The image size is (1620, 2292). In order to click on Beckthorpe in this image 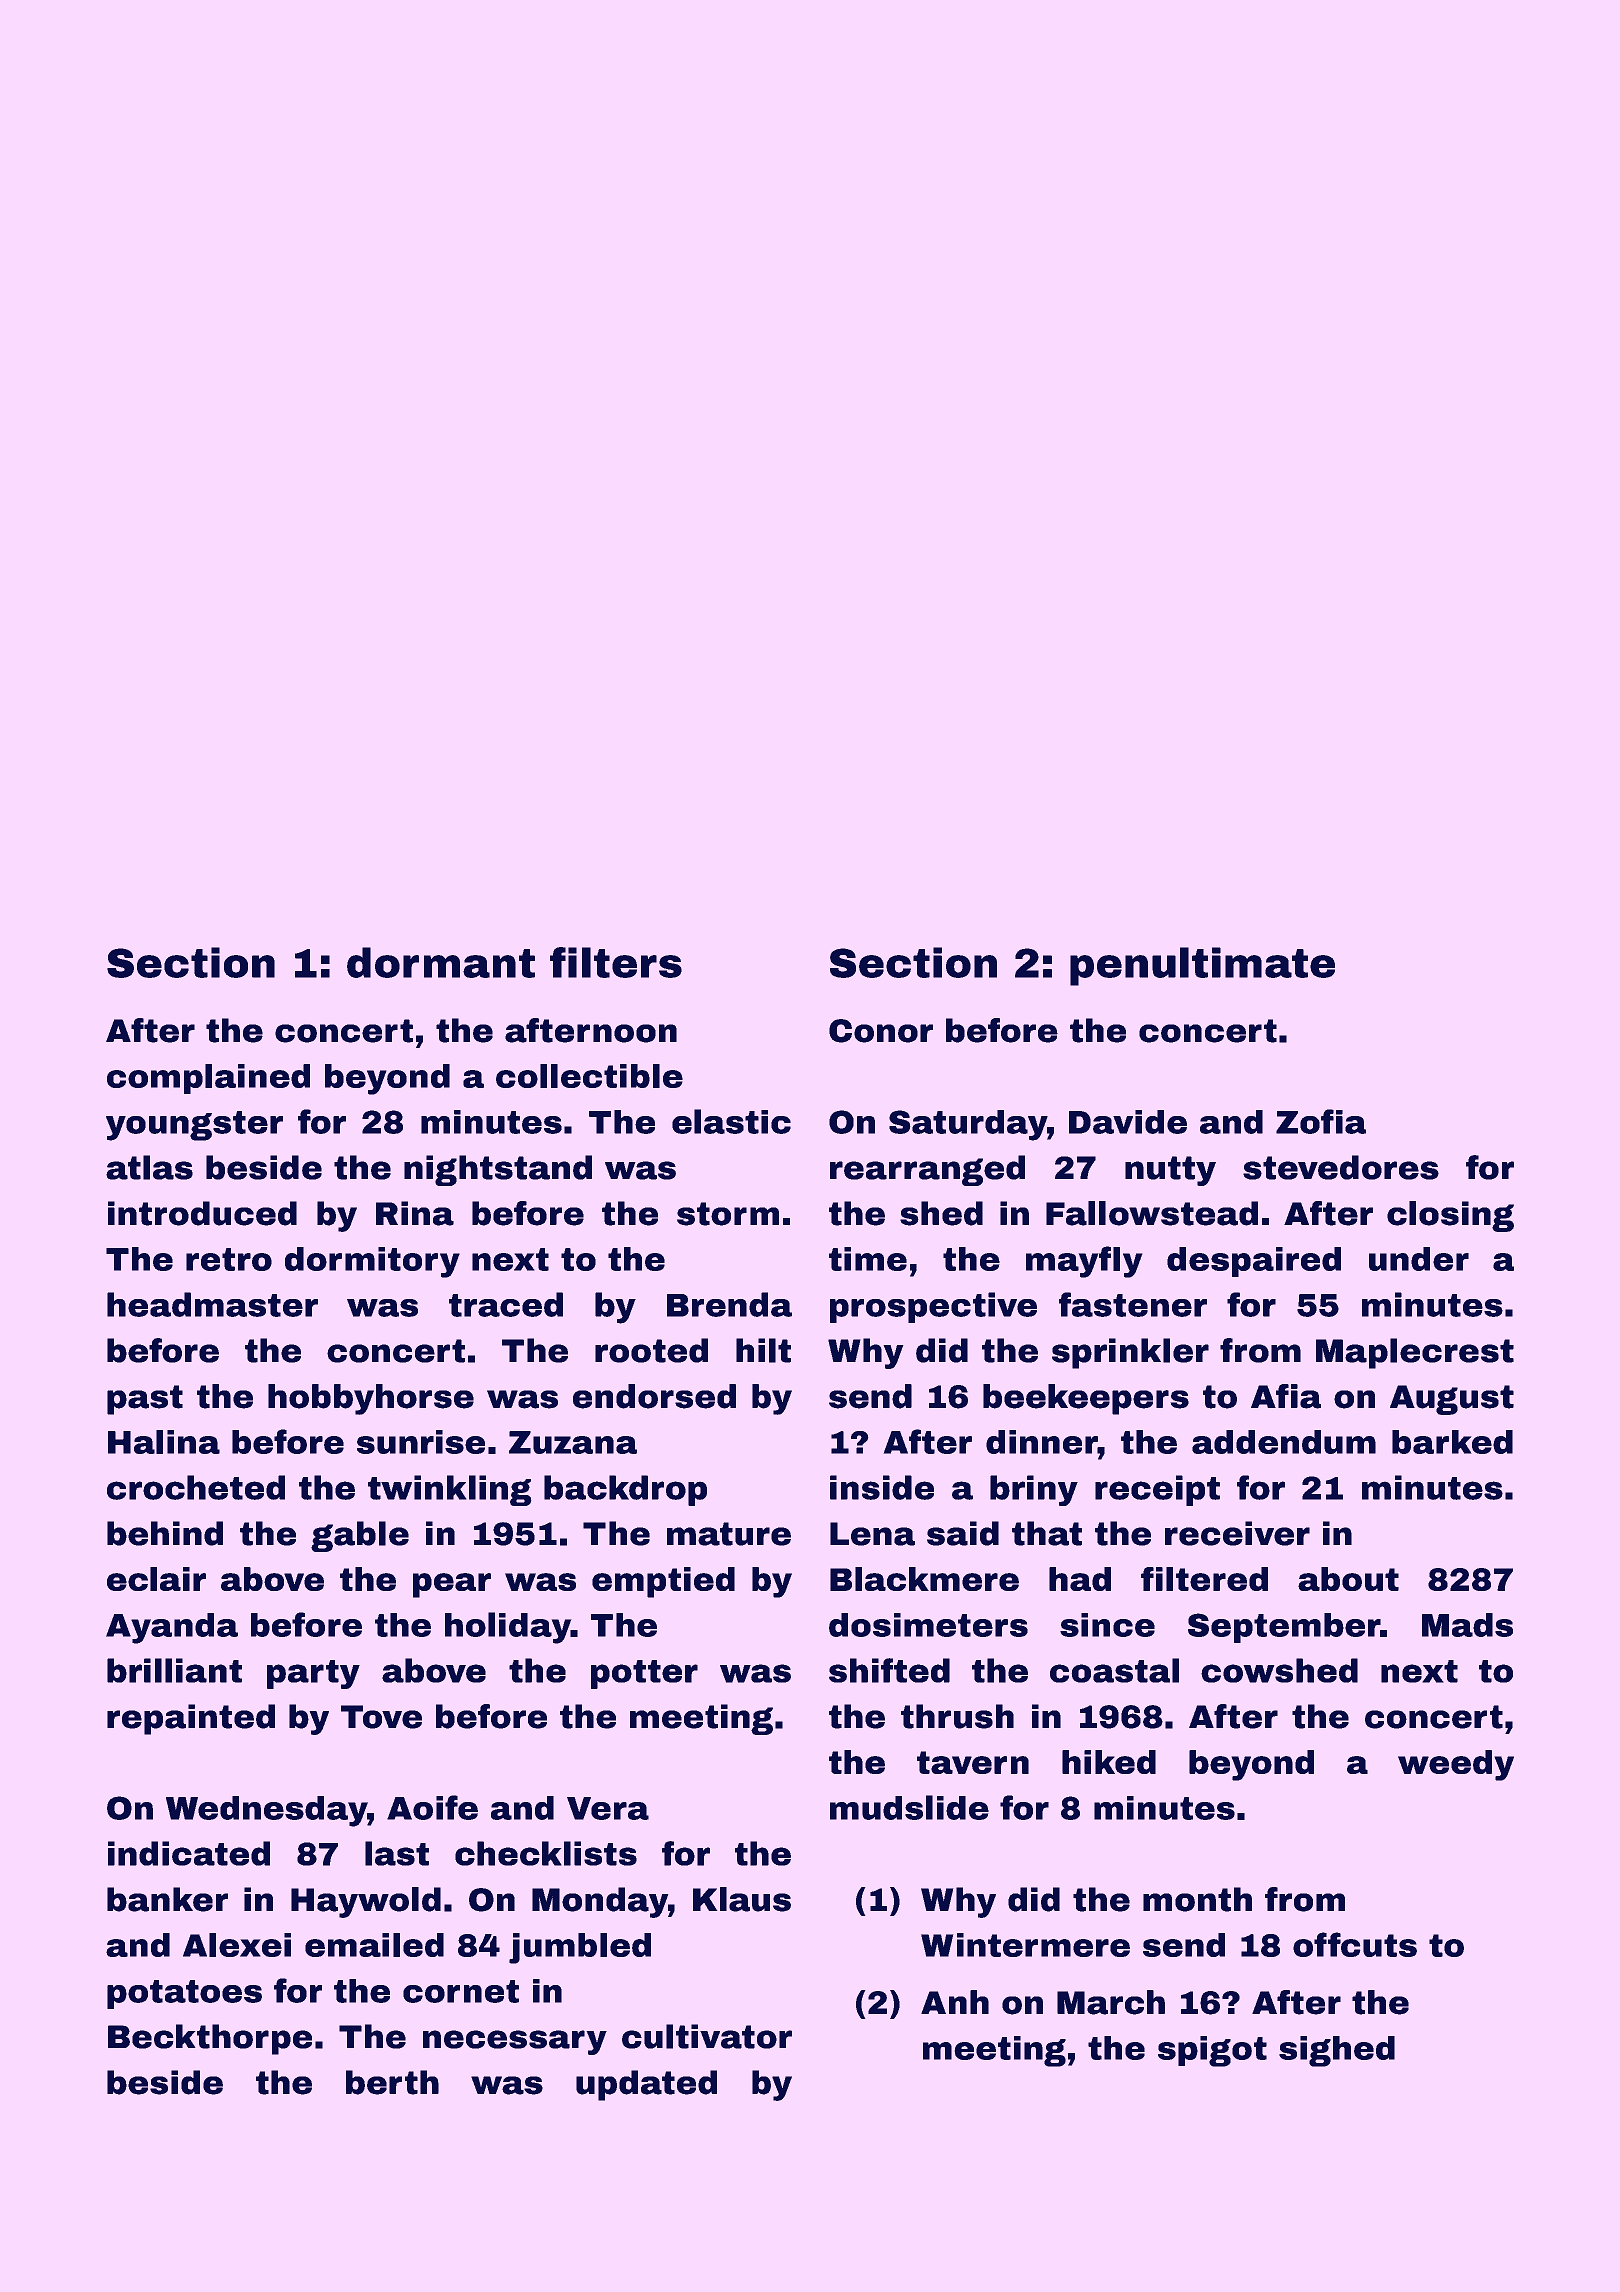, I will do `click(210, 2039)`.
